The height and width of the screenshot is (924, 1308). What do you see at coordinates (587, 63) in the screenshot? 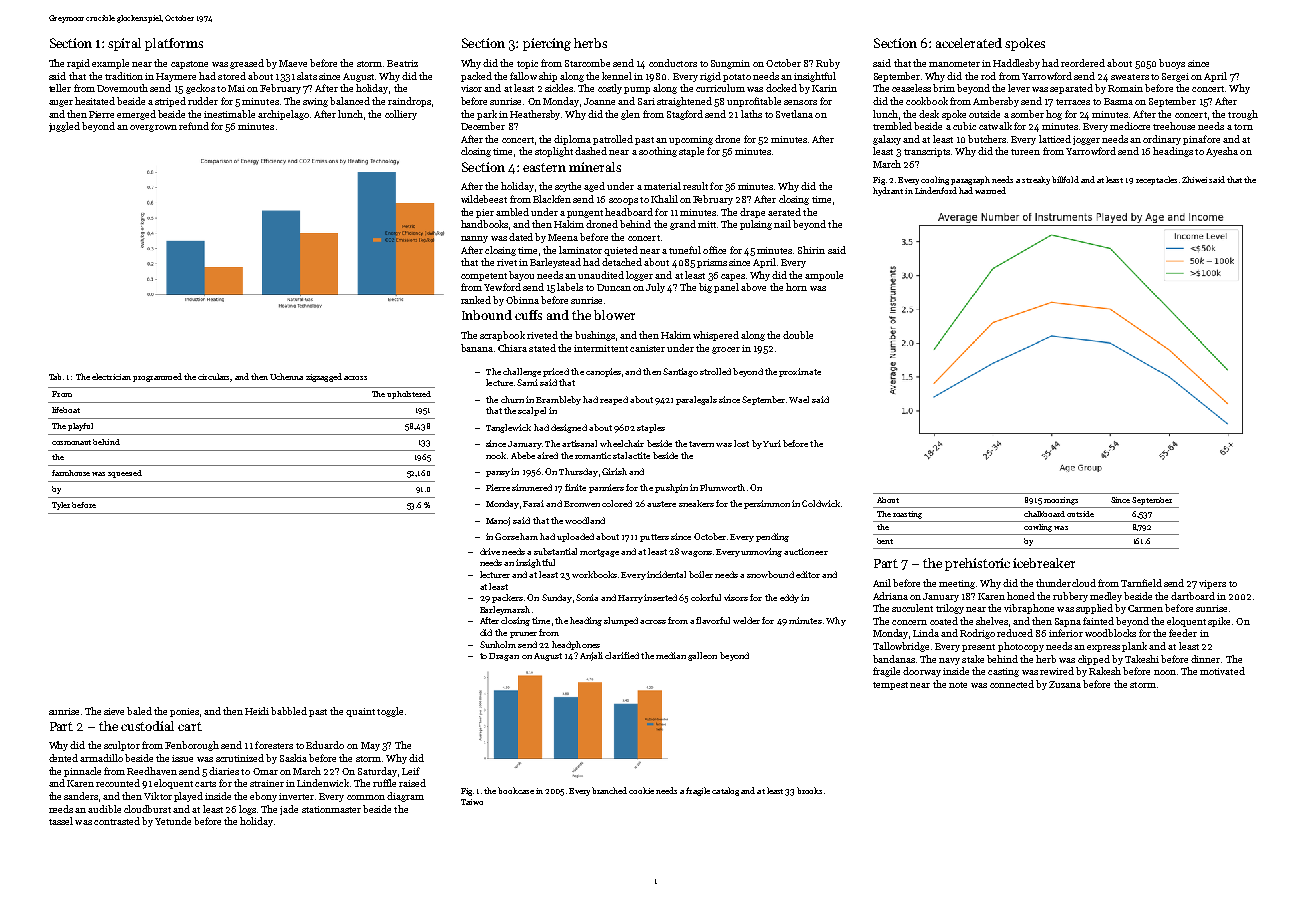
I see `Starcombe` at bounding box center [587, 63].
